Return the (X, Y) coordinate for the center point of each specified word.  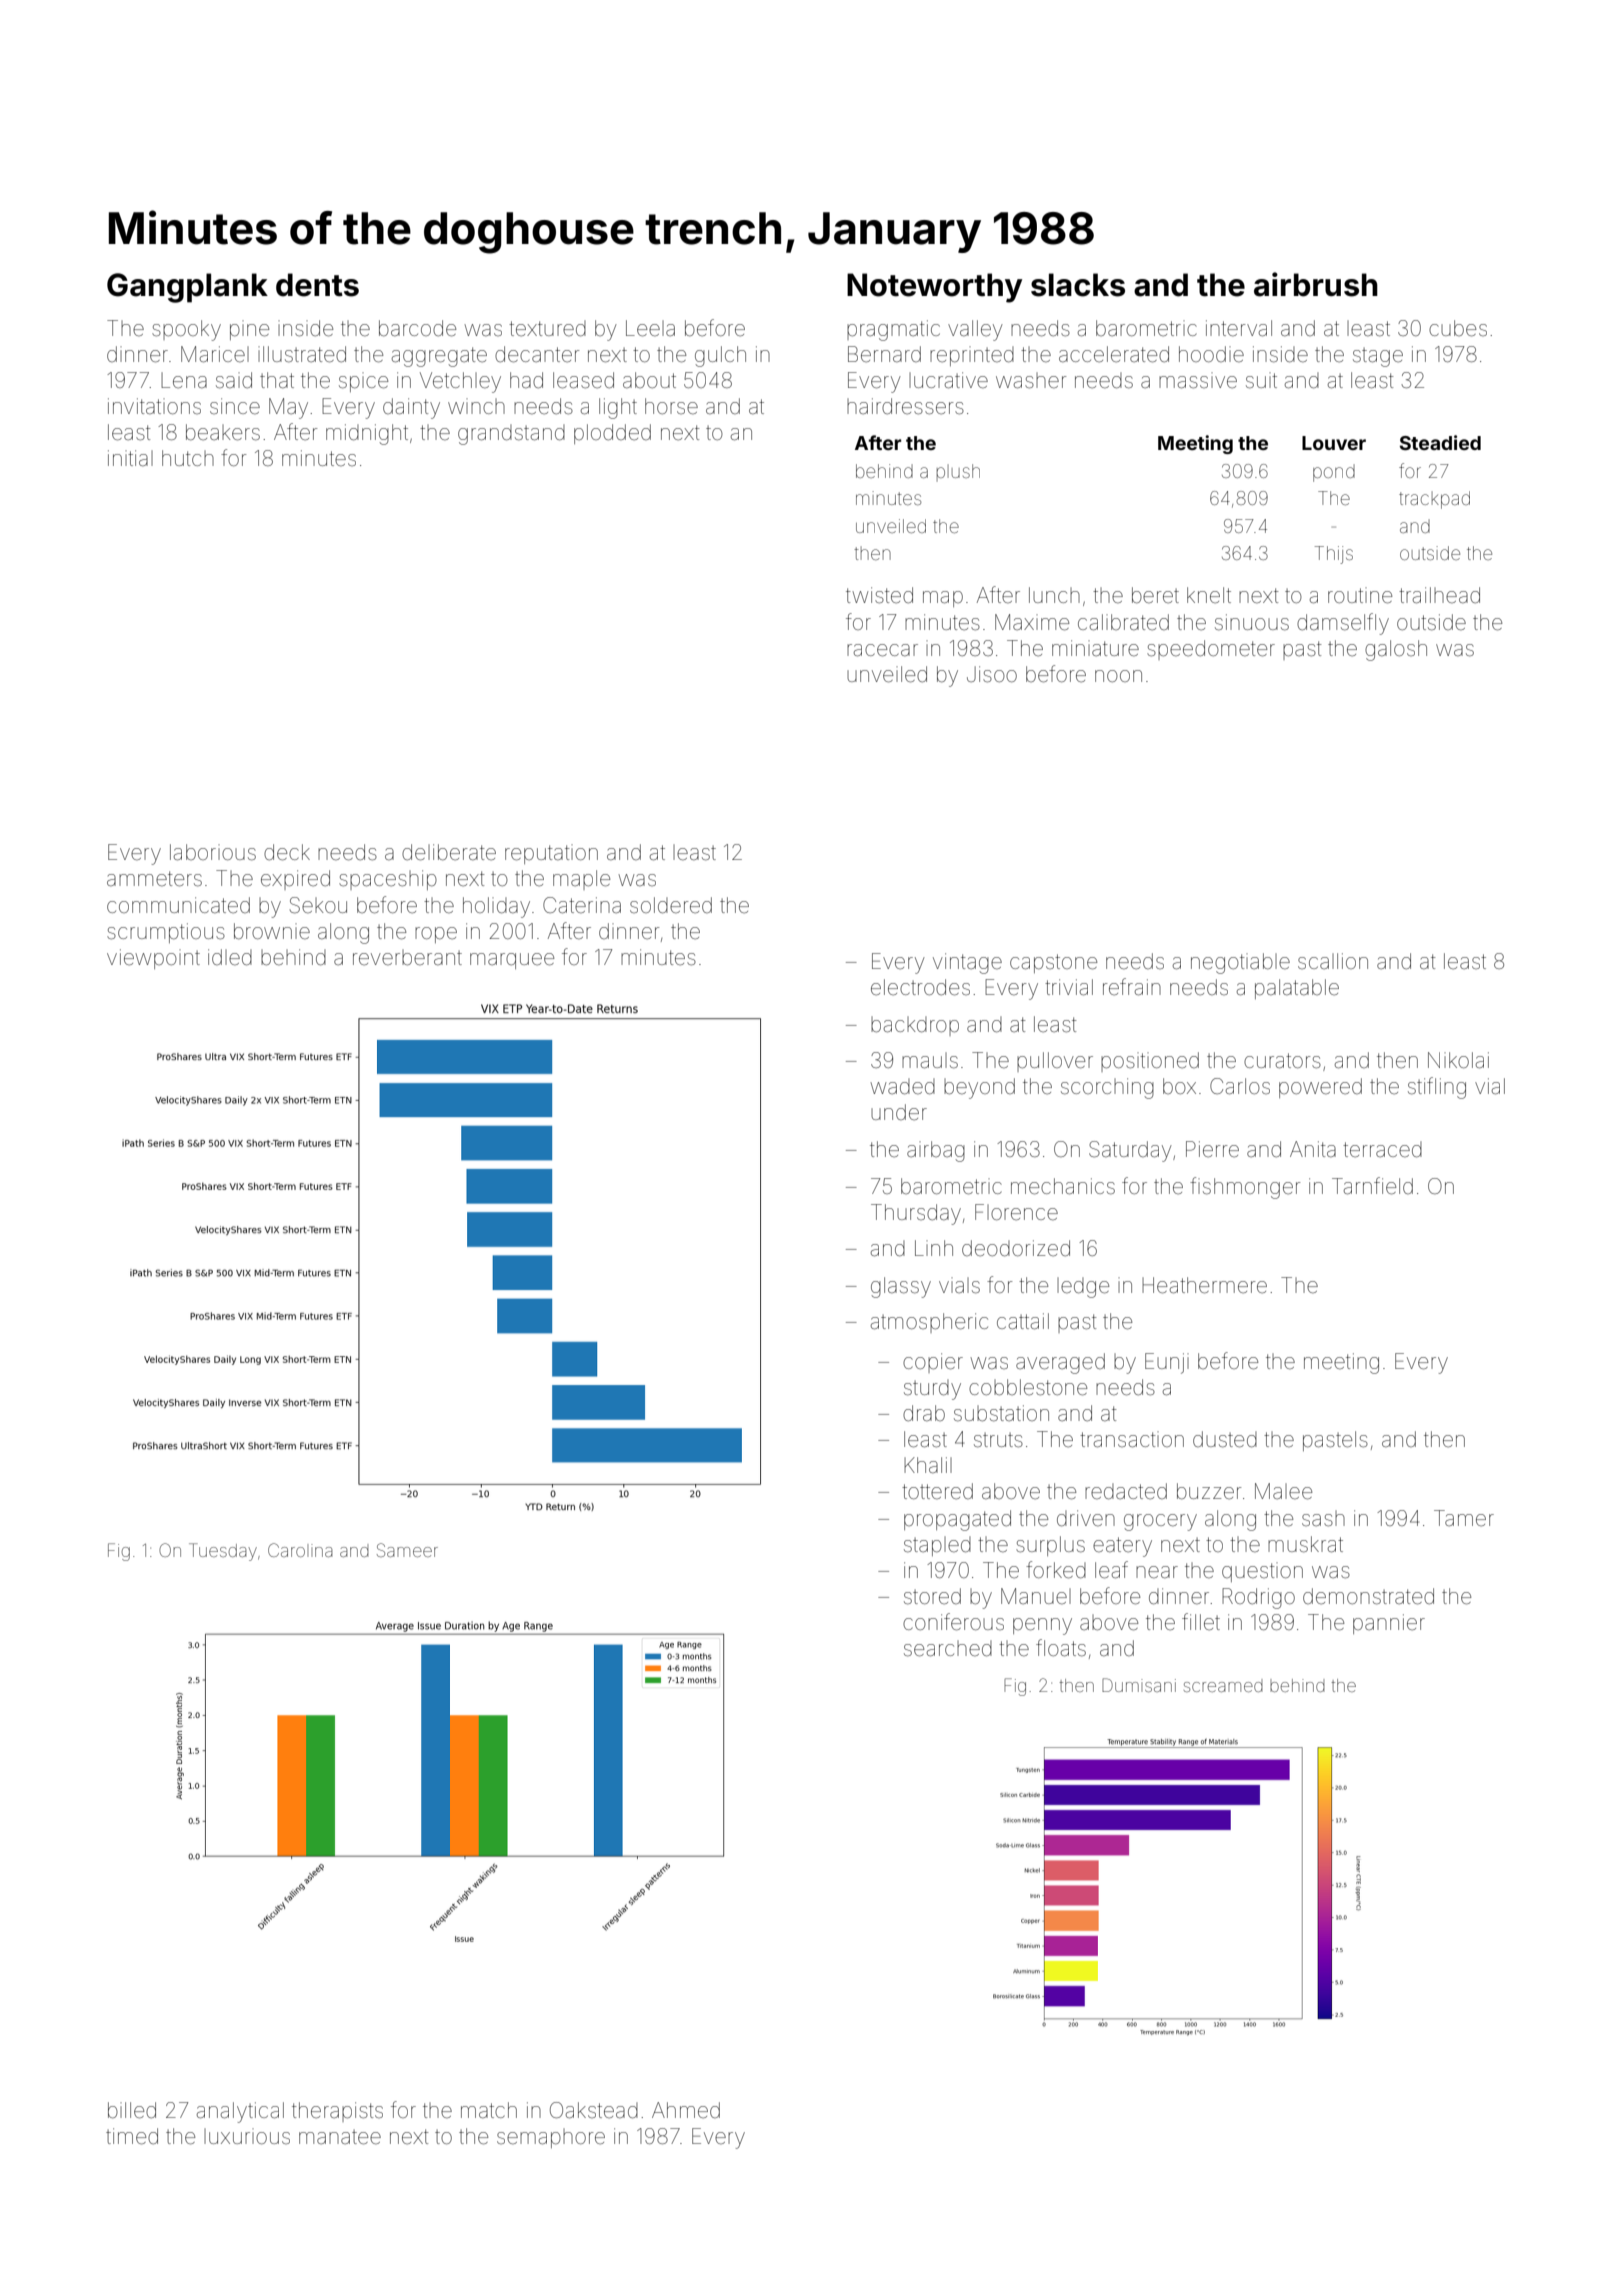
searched (948, 1649)
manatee (340, 2137)
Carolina (300, 1550)
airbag (936, 1151)
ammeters (154, 879)
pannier (1389, 1624)
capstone (1053, 963)
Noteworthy (934, 288)
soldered (671, 905)
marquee (512, 961)
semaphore (551, 2138)
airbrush (1316, 284)
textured (547, 328)
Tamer (1464, 1518)
